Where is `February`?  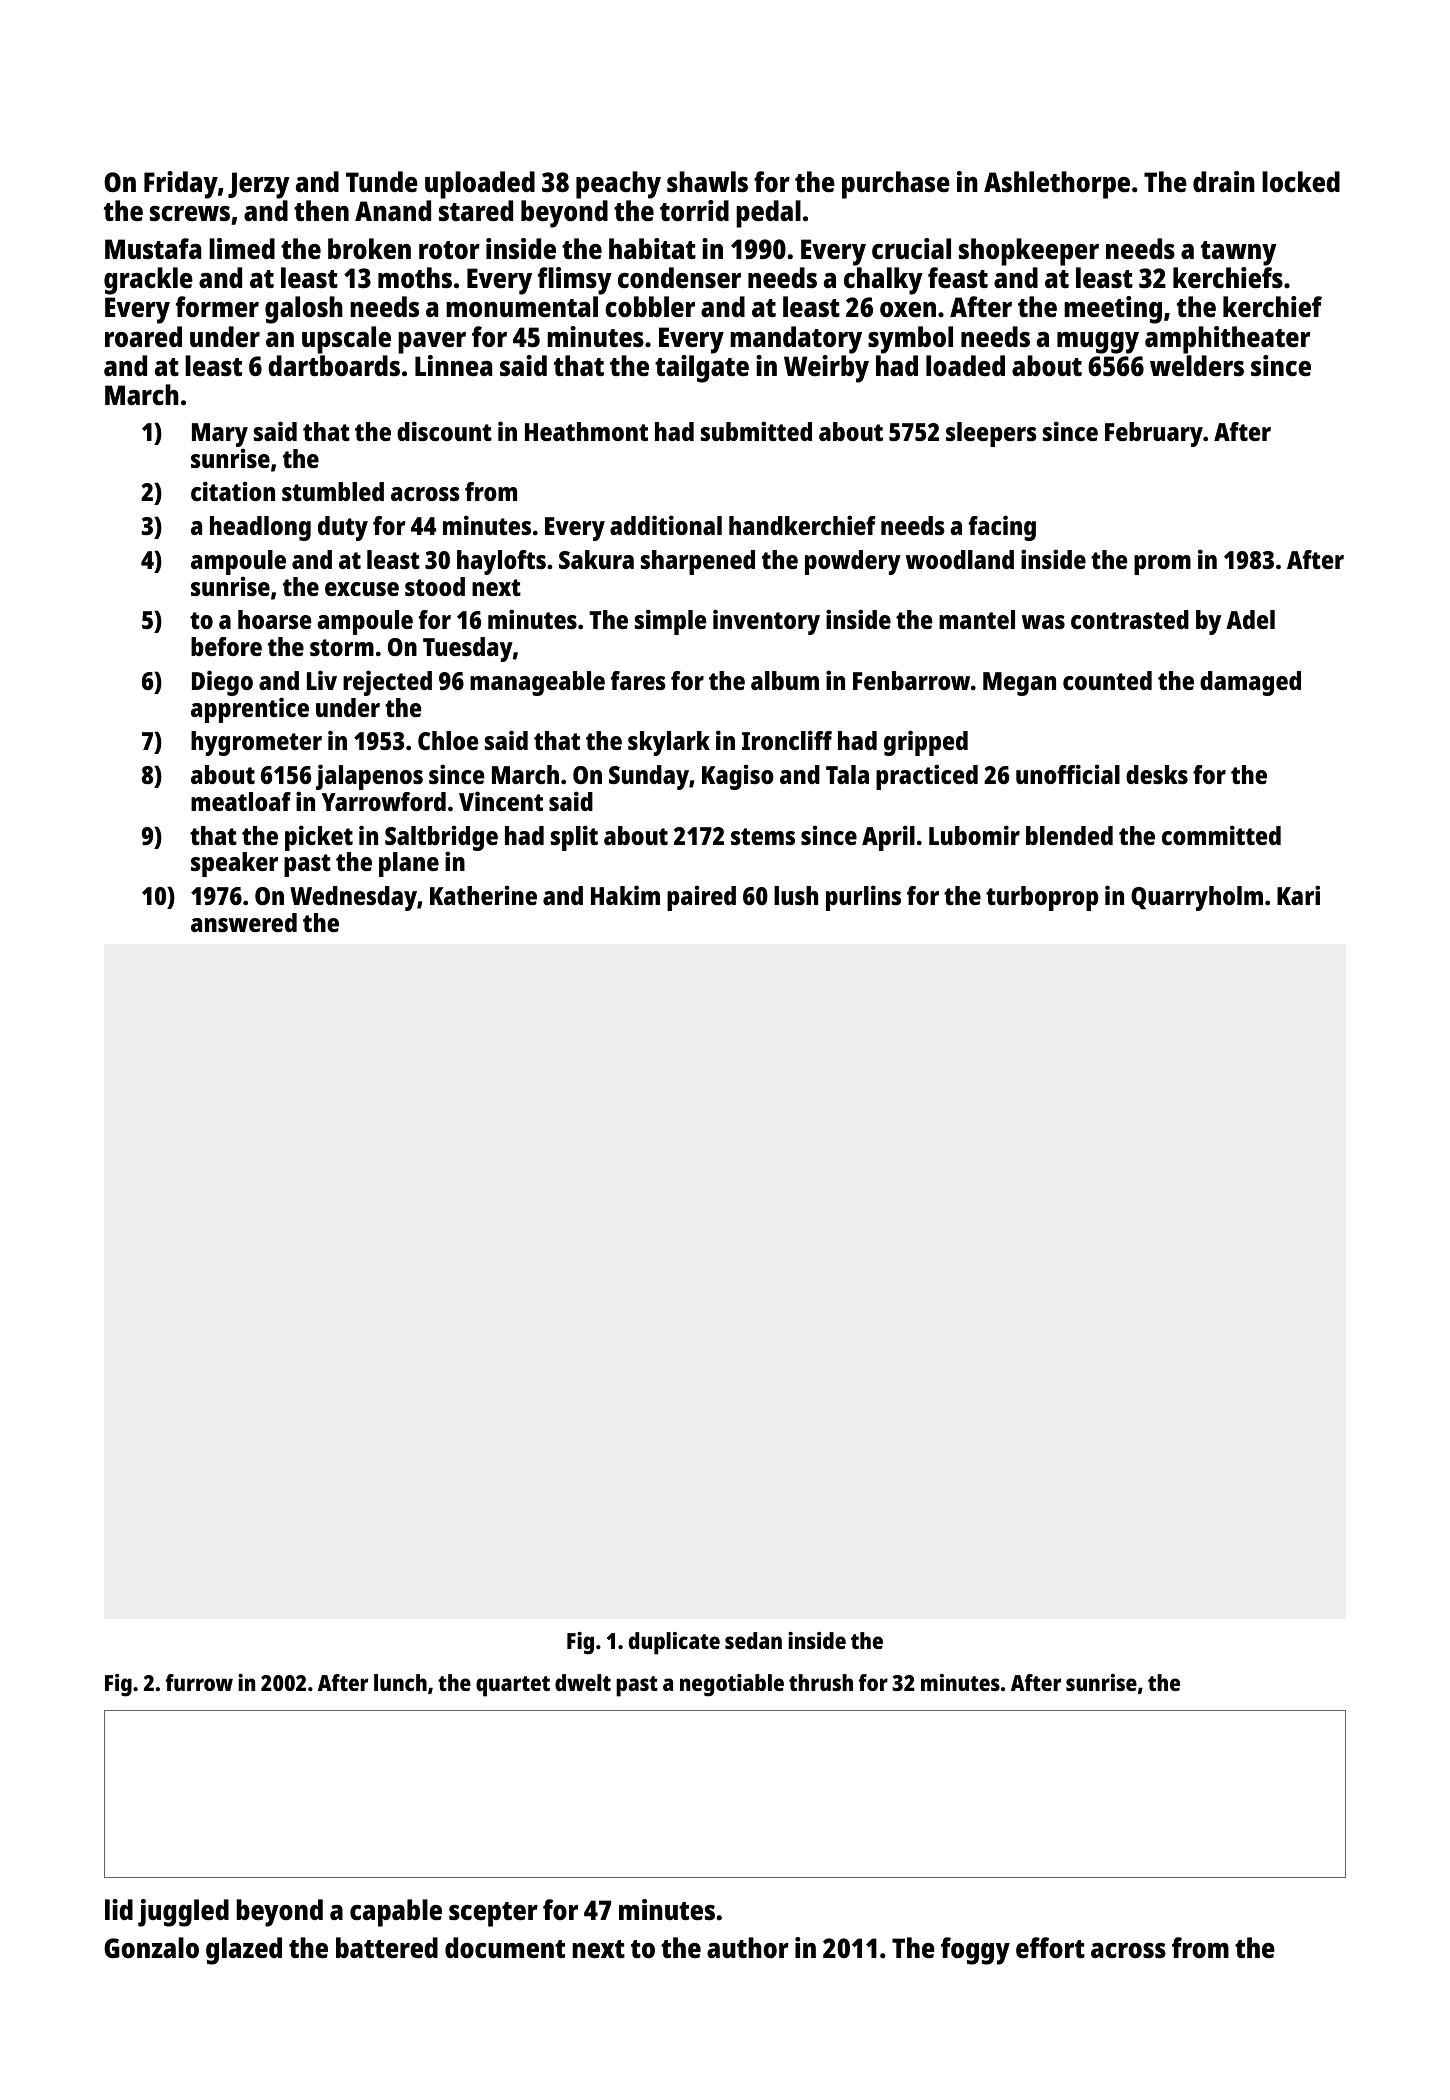 February is located at coordinates (1154, 434).
